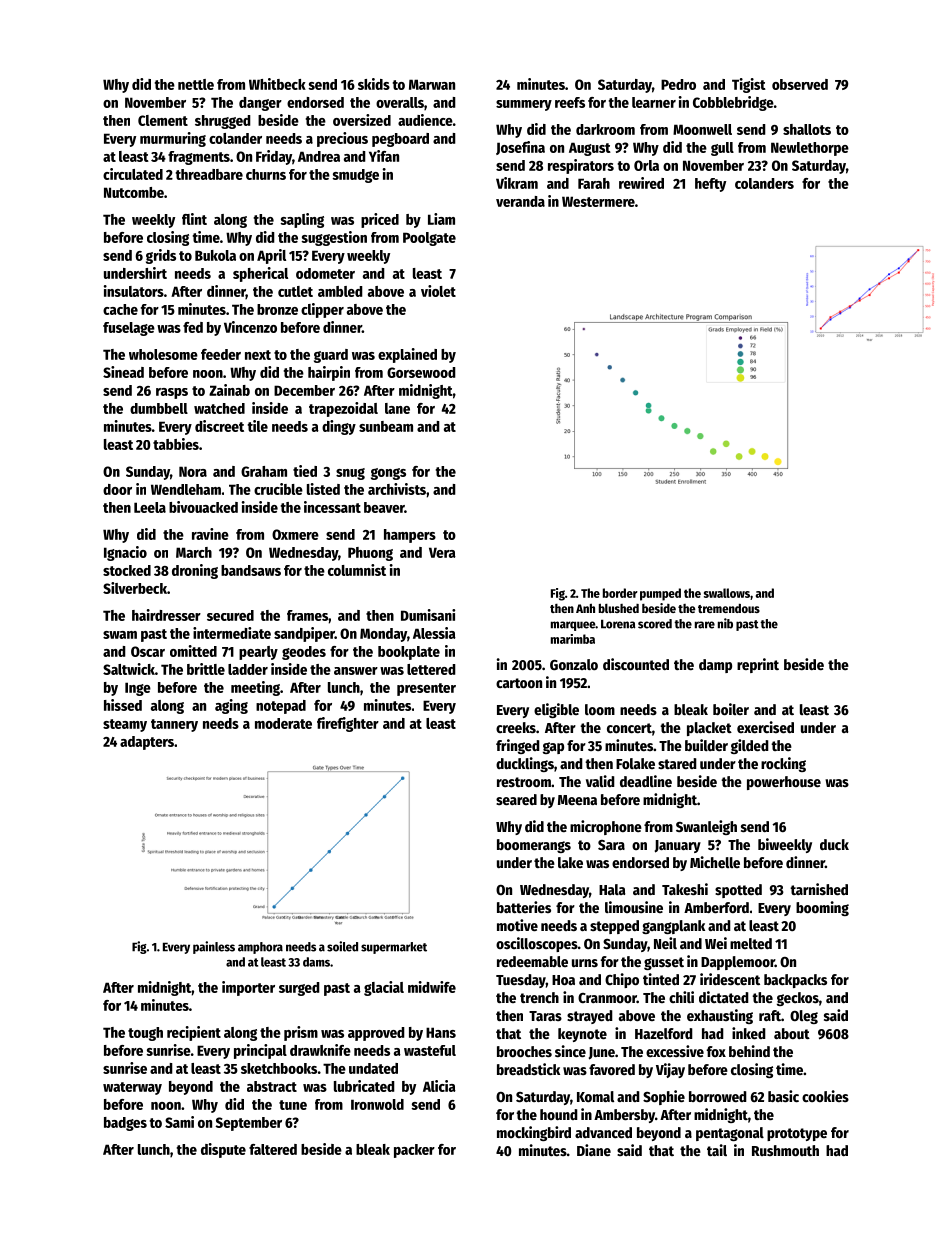  I want to click on tough, so click(145, 1034).
